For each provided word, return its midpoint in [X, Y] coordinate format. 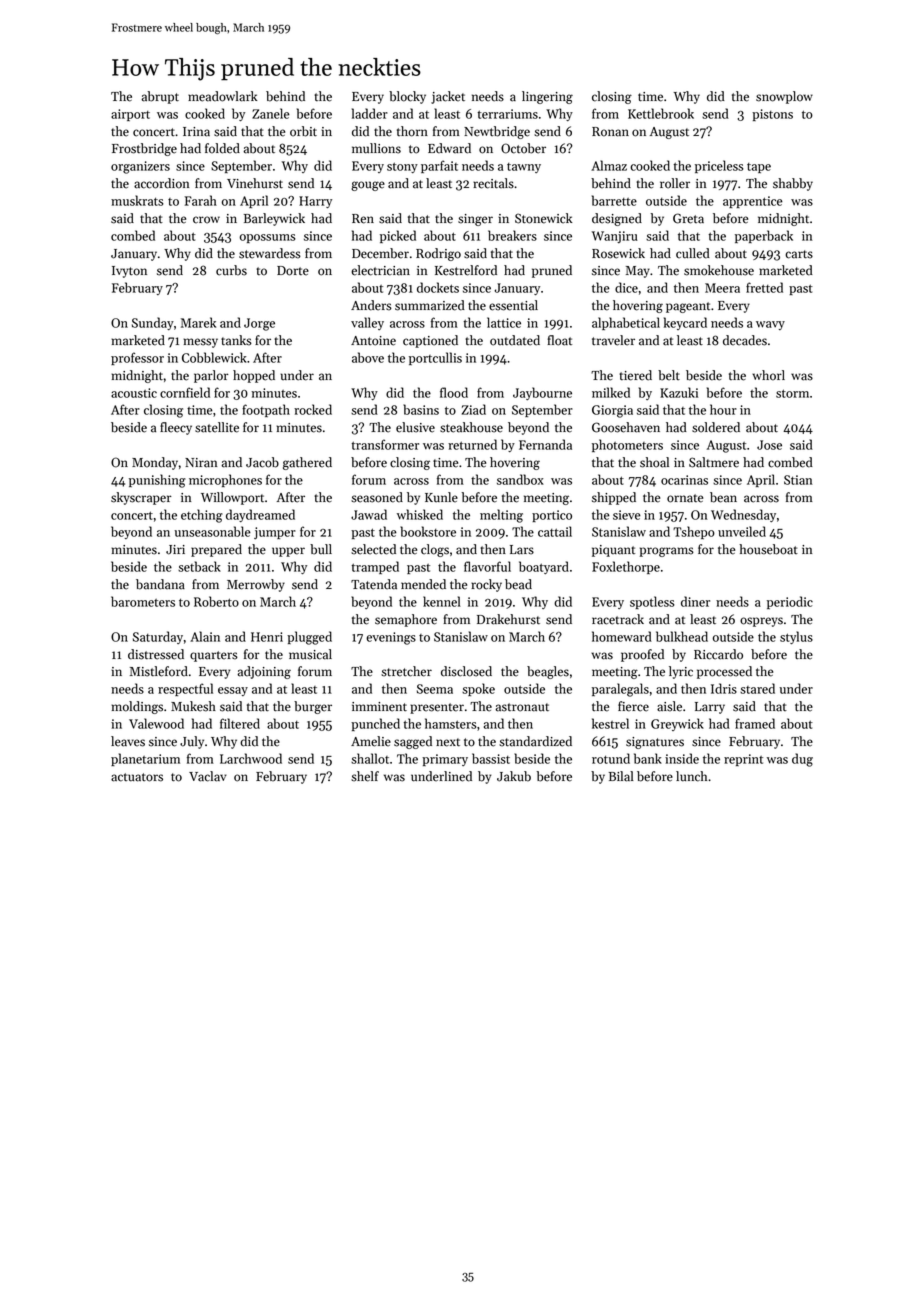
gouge [368, 186]
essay [233, 691]
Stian [798, 480]
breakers [512, 235]
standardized [535, 741]
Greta [688, 218]
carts [799, 254]
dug [802, 760]
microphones [225, 480]
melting [501, 516]
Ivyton [129, 272]
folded [222, 148]
